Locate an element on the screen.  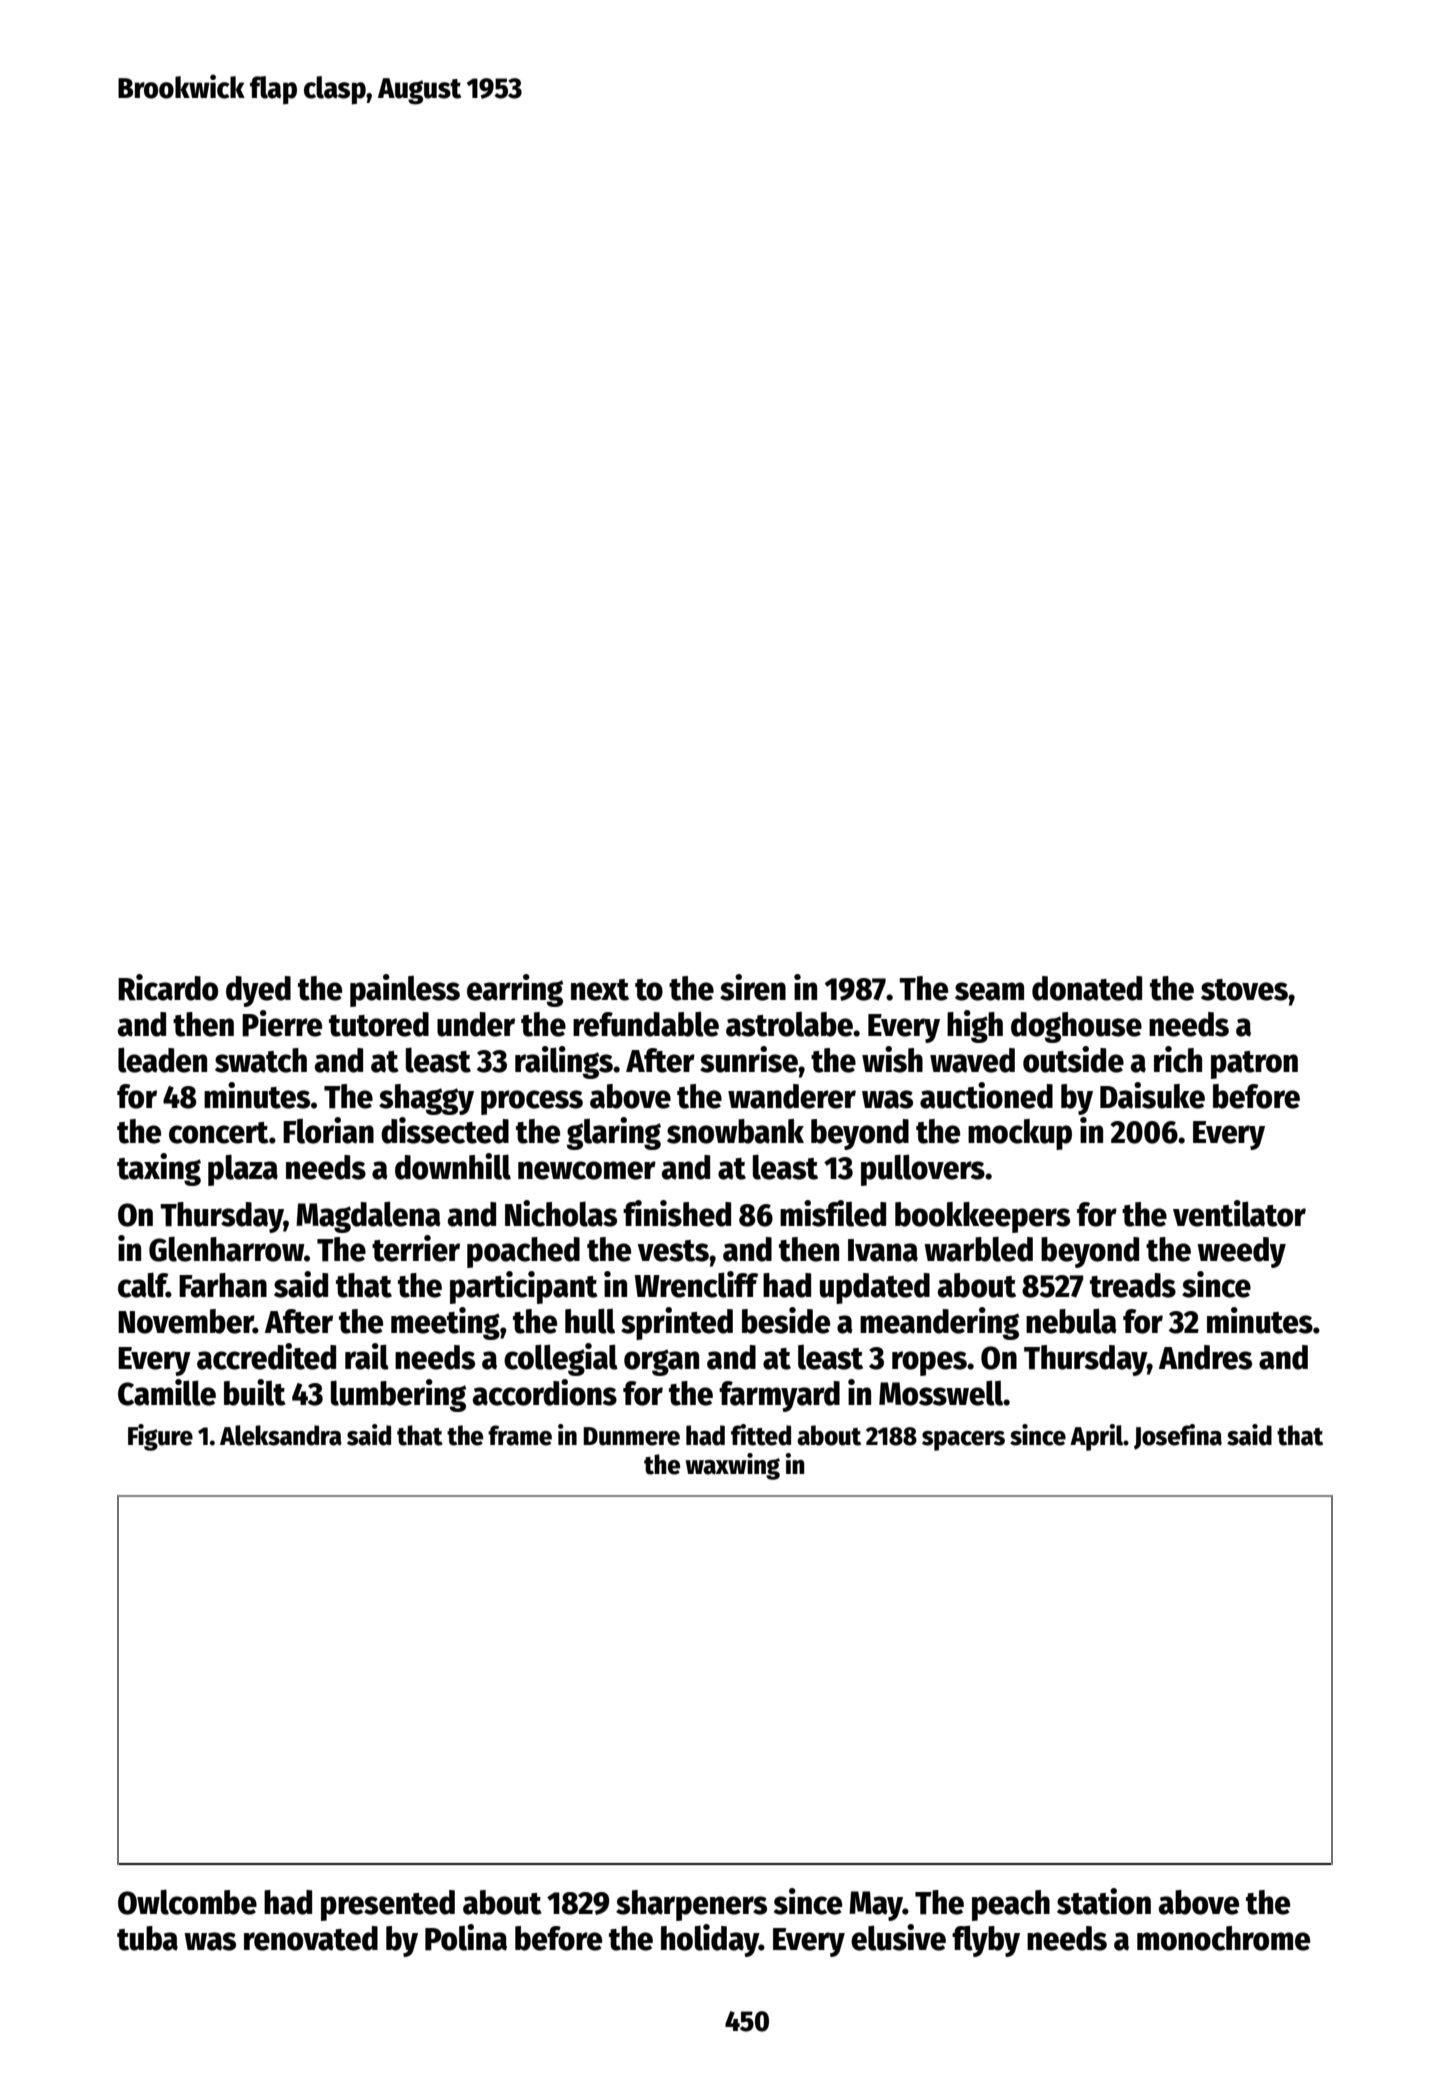
Josefina is located at coordinates (1178, 1437).
